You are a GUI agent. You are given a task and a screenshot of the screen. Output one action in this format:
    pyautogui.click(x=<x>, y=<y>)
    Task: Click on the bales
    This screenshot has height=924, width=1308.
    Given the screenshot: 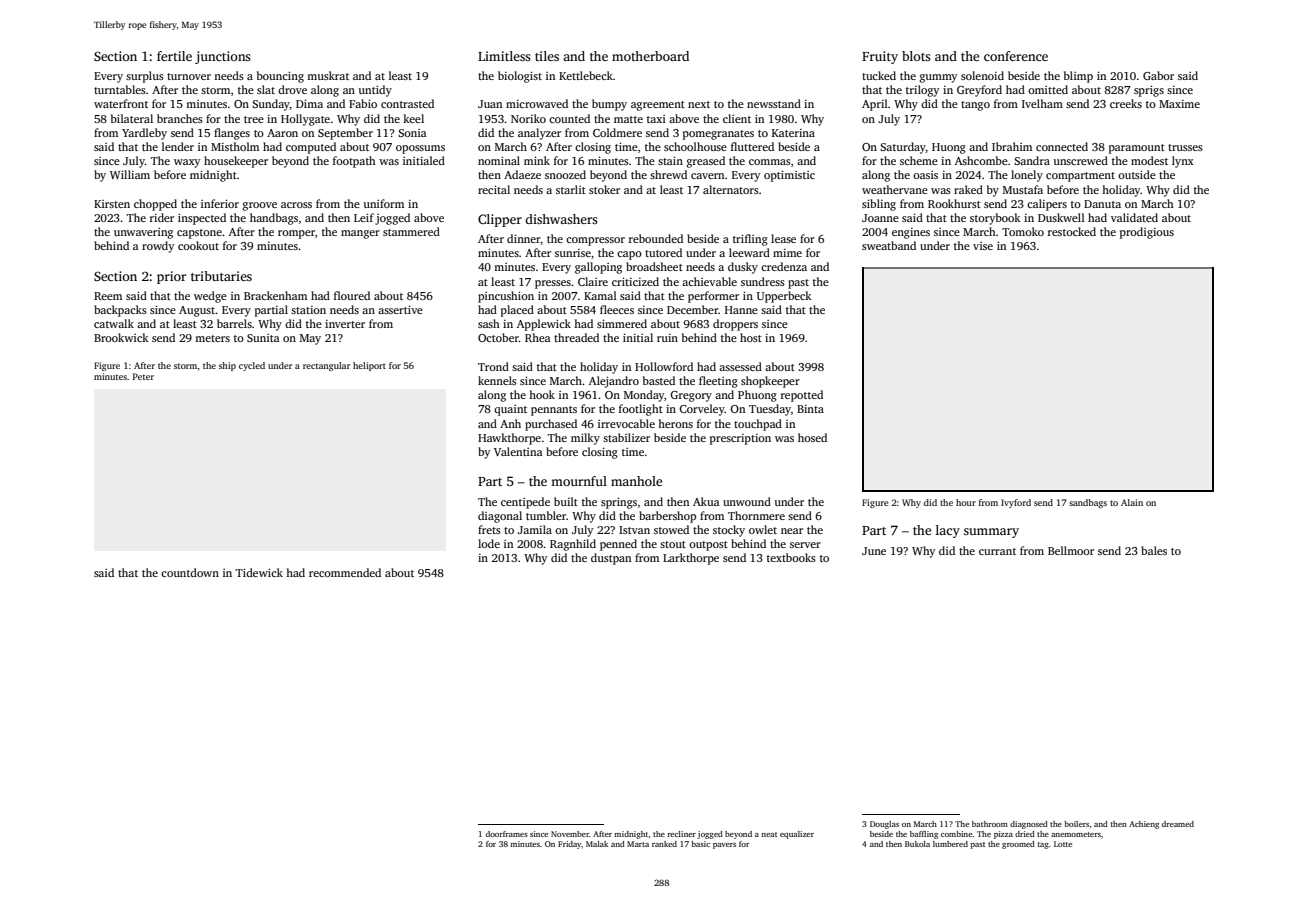 What is the action you would take?
    pyautogui.click(x=1154, y=550)
